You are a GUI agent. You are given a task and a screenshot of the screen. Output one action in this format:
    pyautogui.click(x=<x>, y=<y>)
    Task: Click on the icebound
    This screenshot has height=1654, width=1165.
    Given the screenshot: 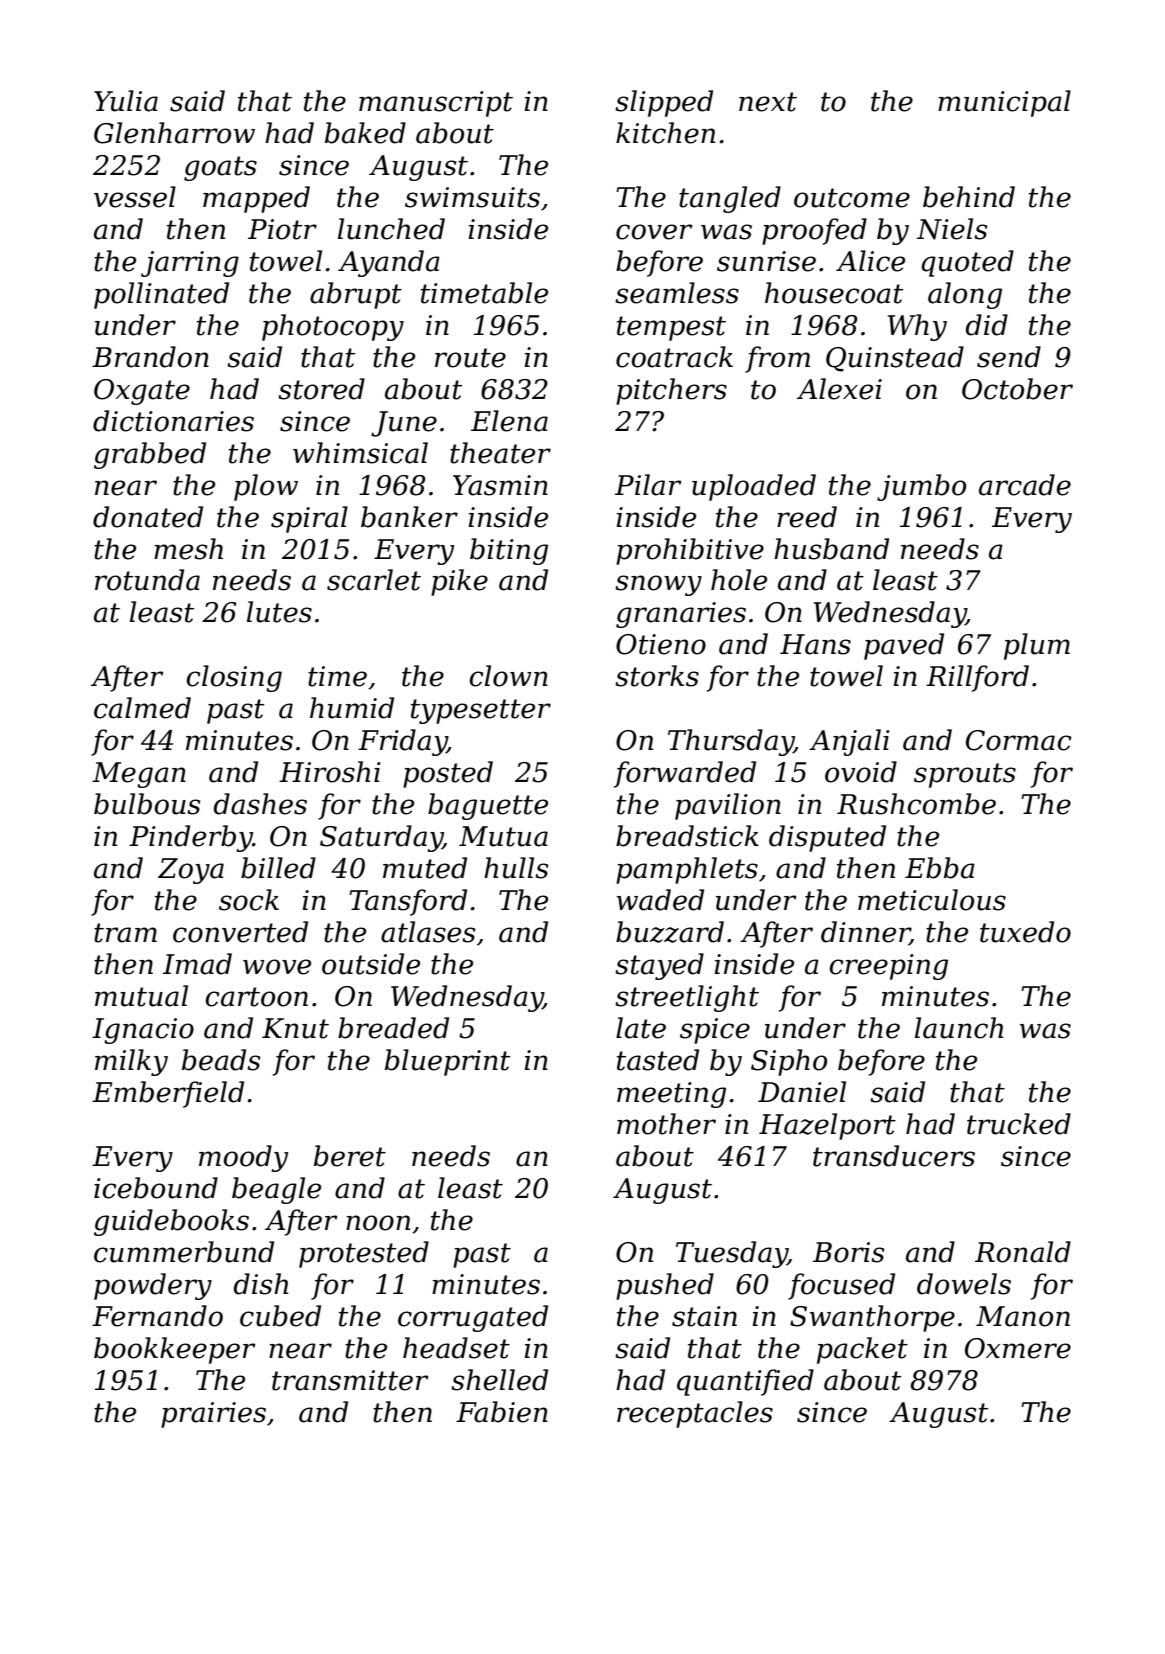 What is the action you would take?
    pyautogui.click(x=156, y=1188)
